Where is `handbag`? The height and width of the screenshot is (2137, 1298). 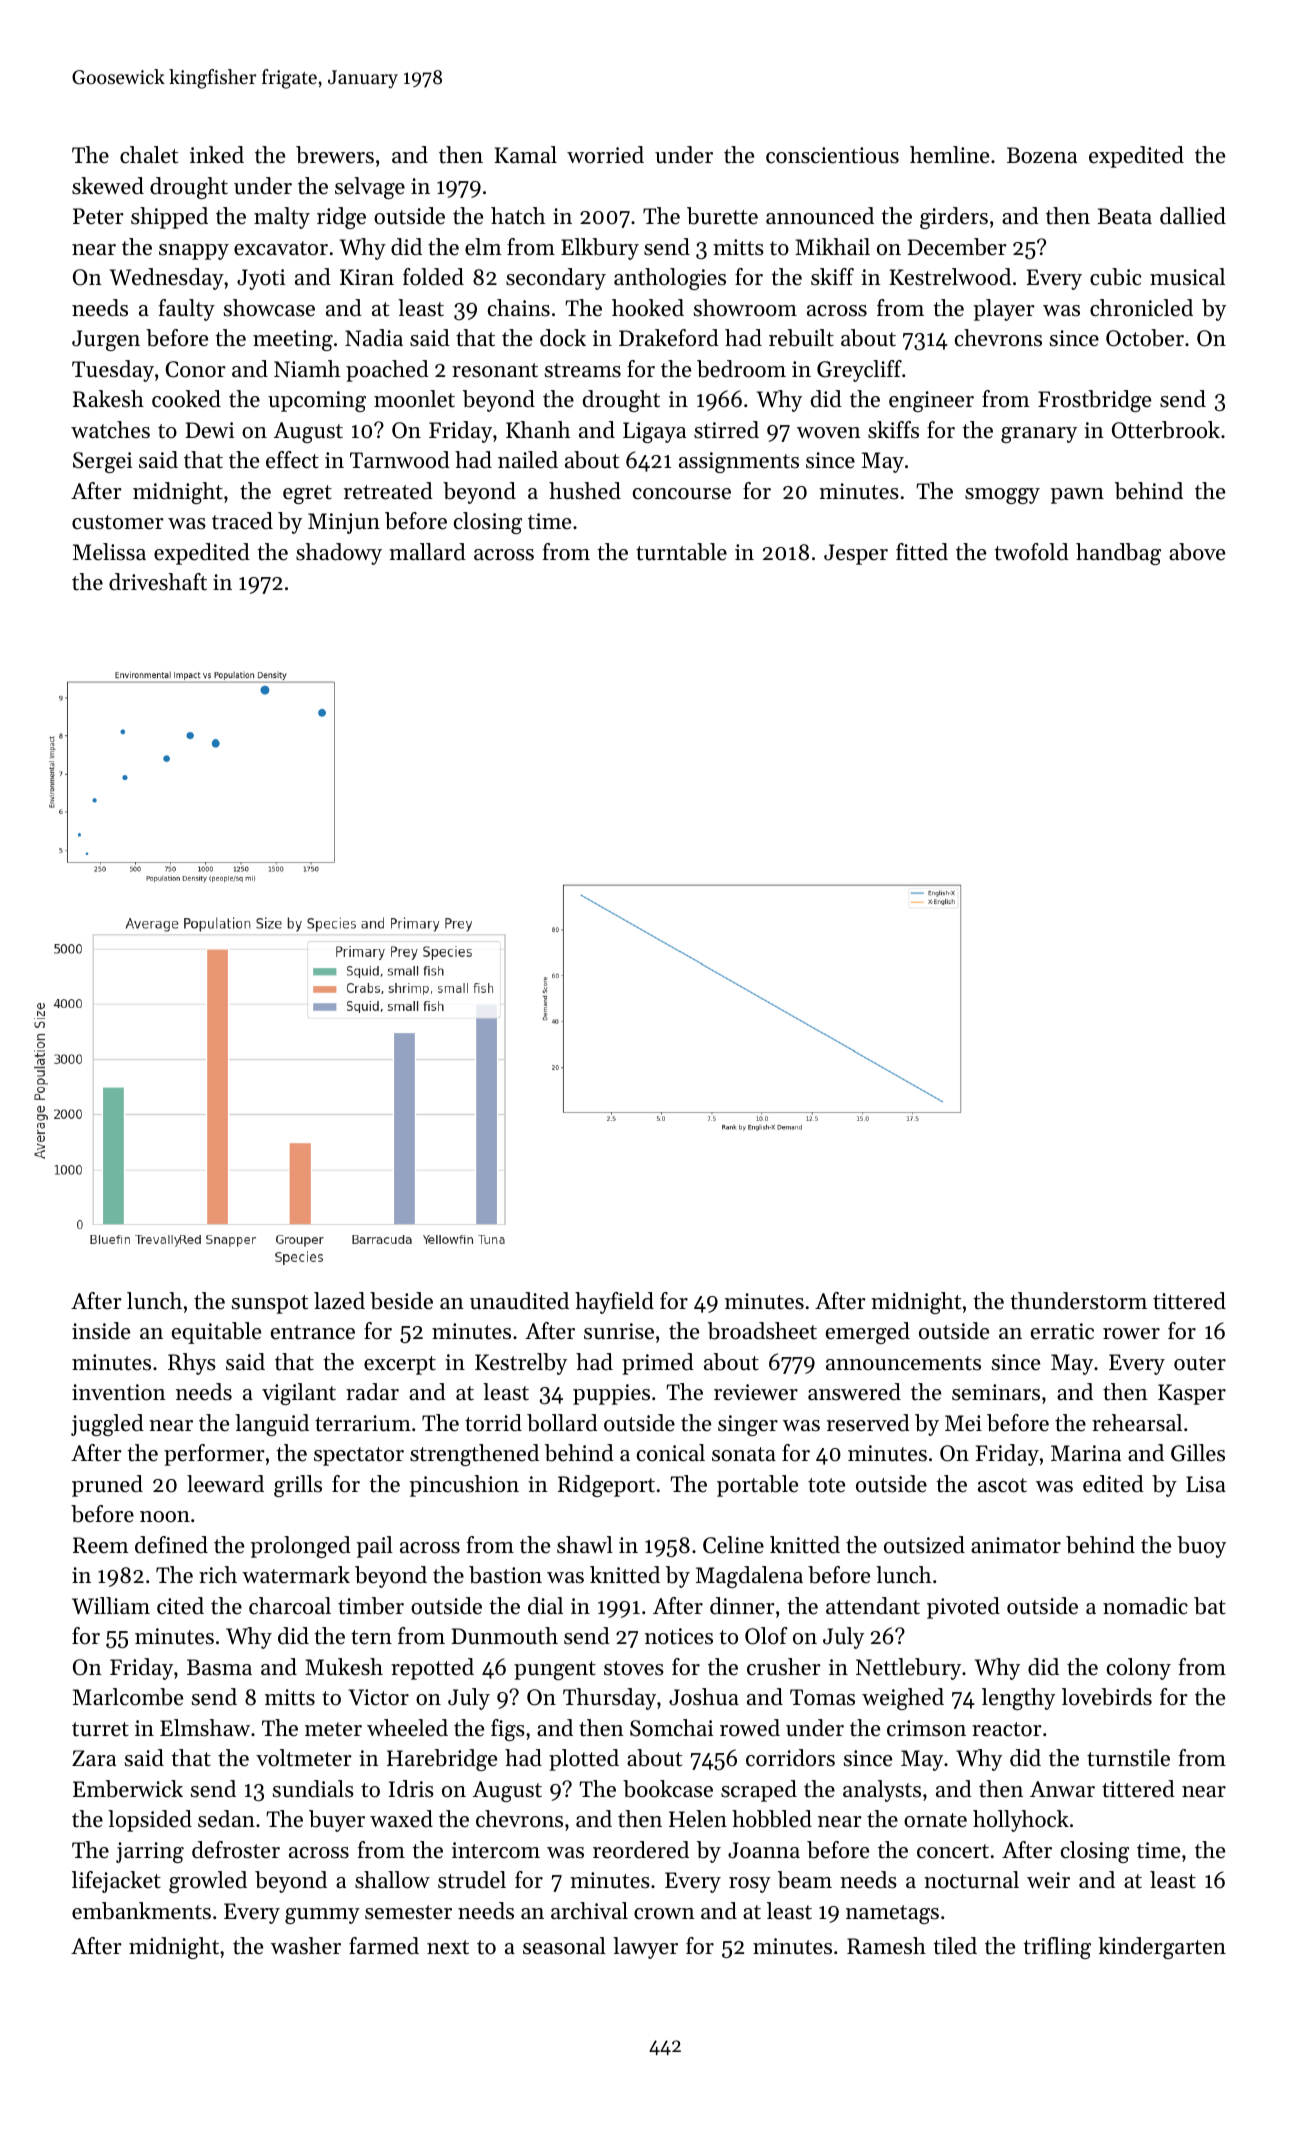 handbag is located at coordinates (1118, 554).
